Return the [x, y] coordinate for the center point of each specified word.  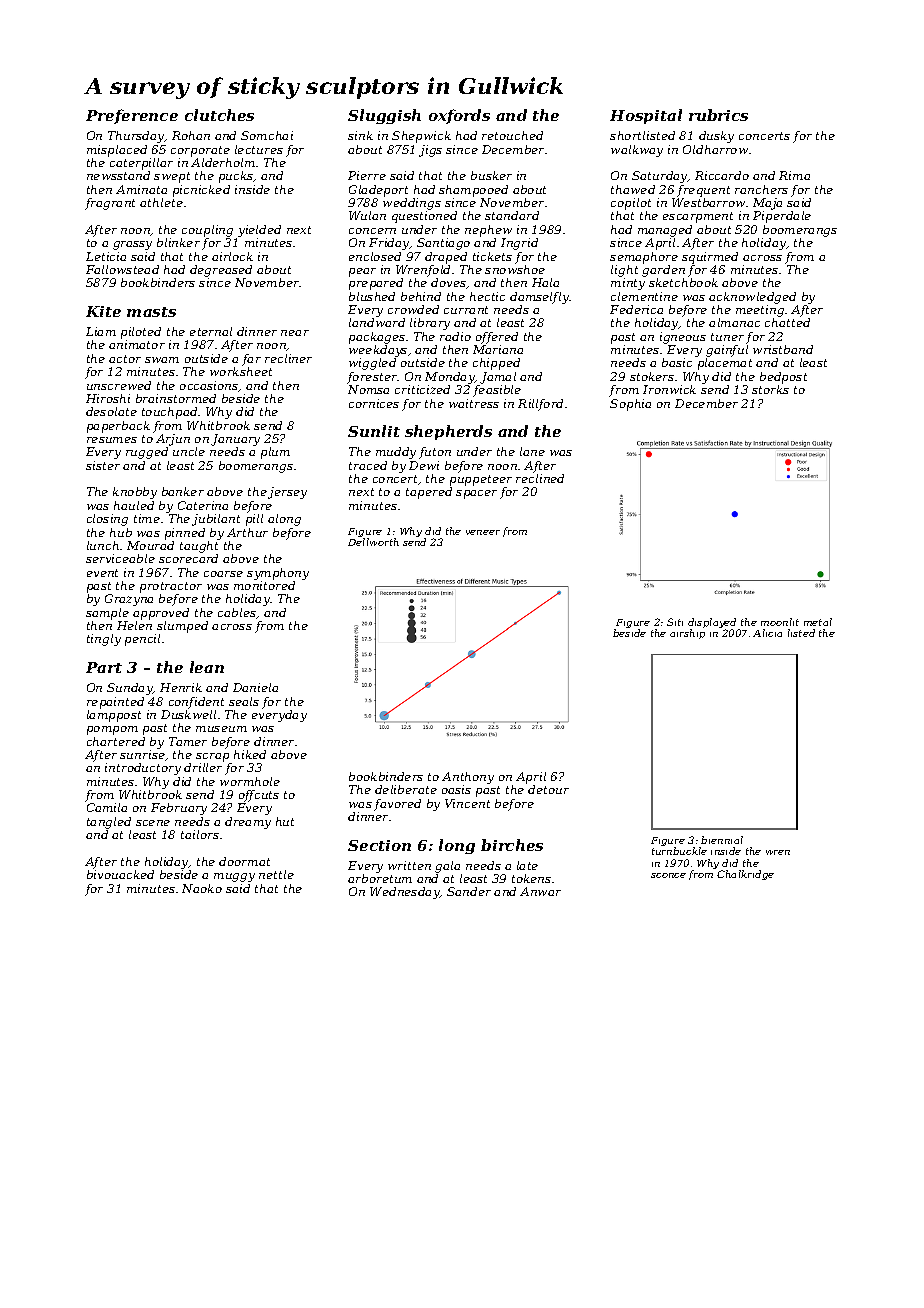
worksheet [241, 371]
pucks [236, 177]
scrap [212, 757]
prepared [376, 284]
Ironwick [669, 389]
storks [770, 389]
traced [368, 465]
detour [548, 789]
